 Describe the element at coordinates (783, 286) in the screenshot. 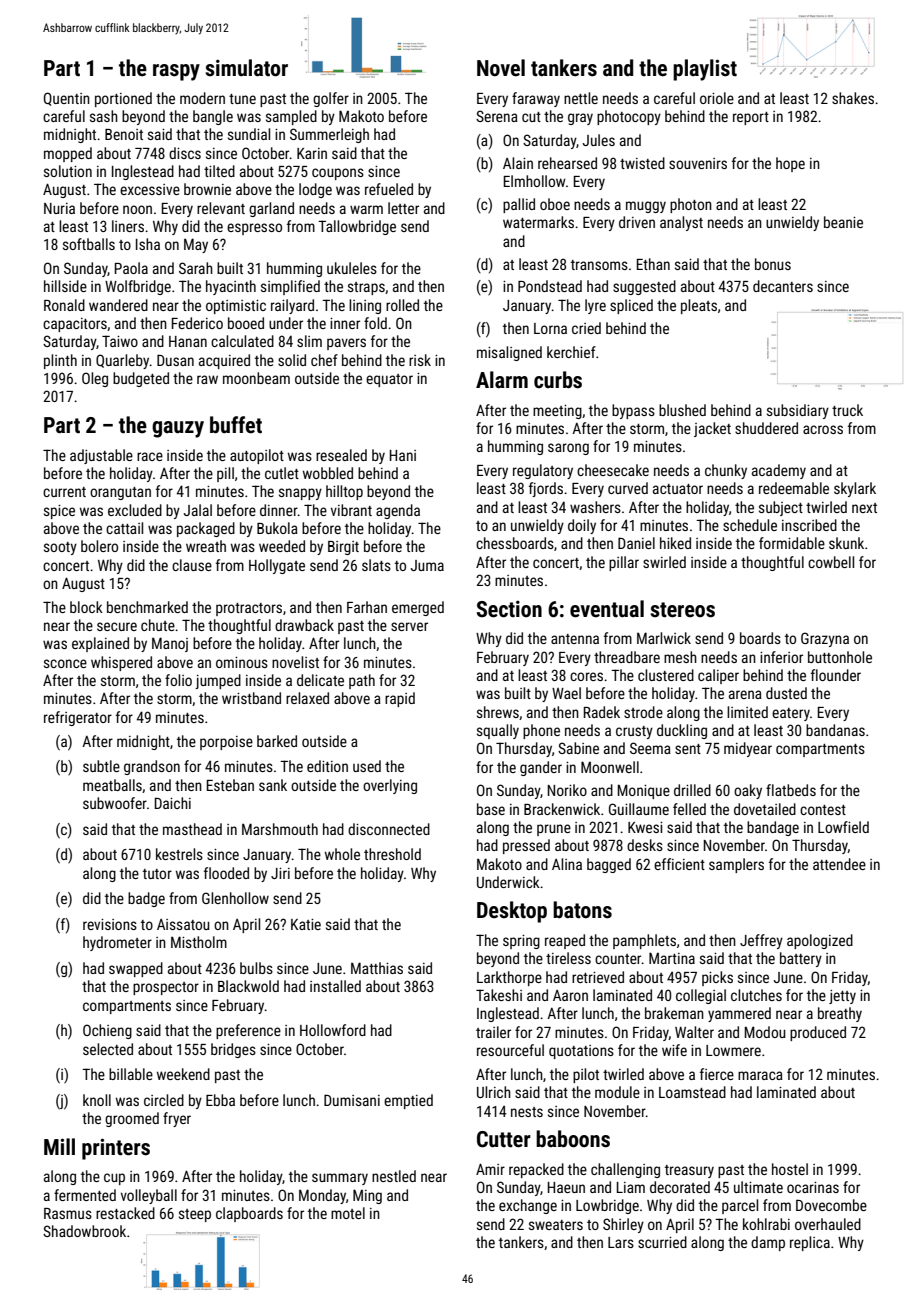

I see `decanters` at that location.
